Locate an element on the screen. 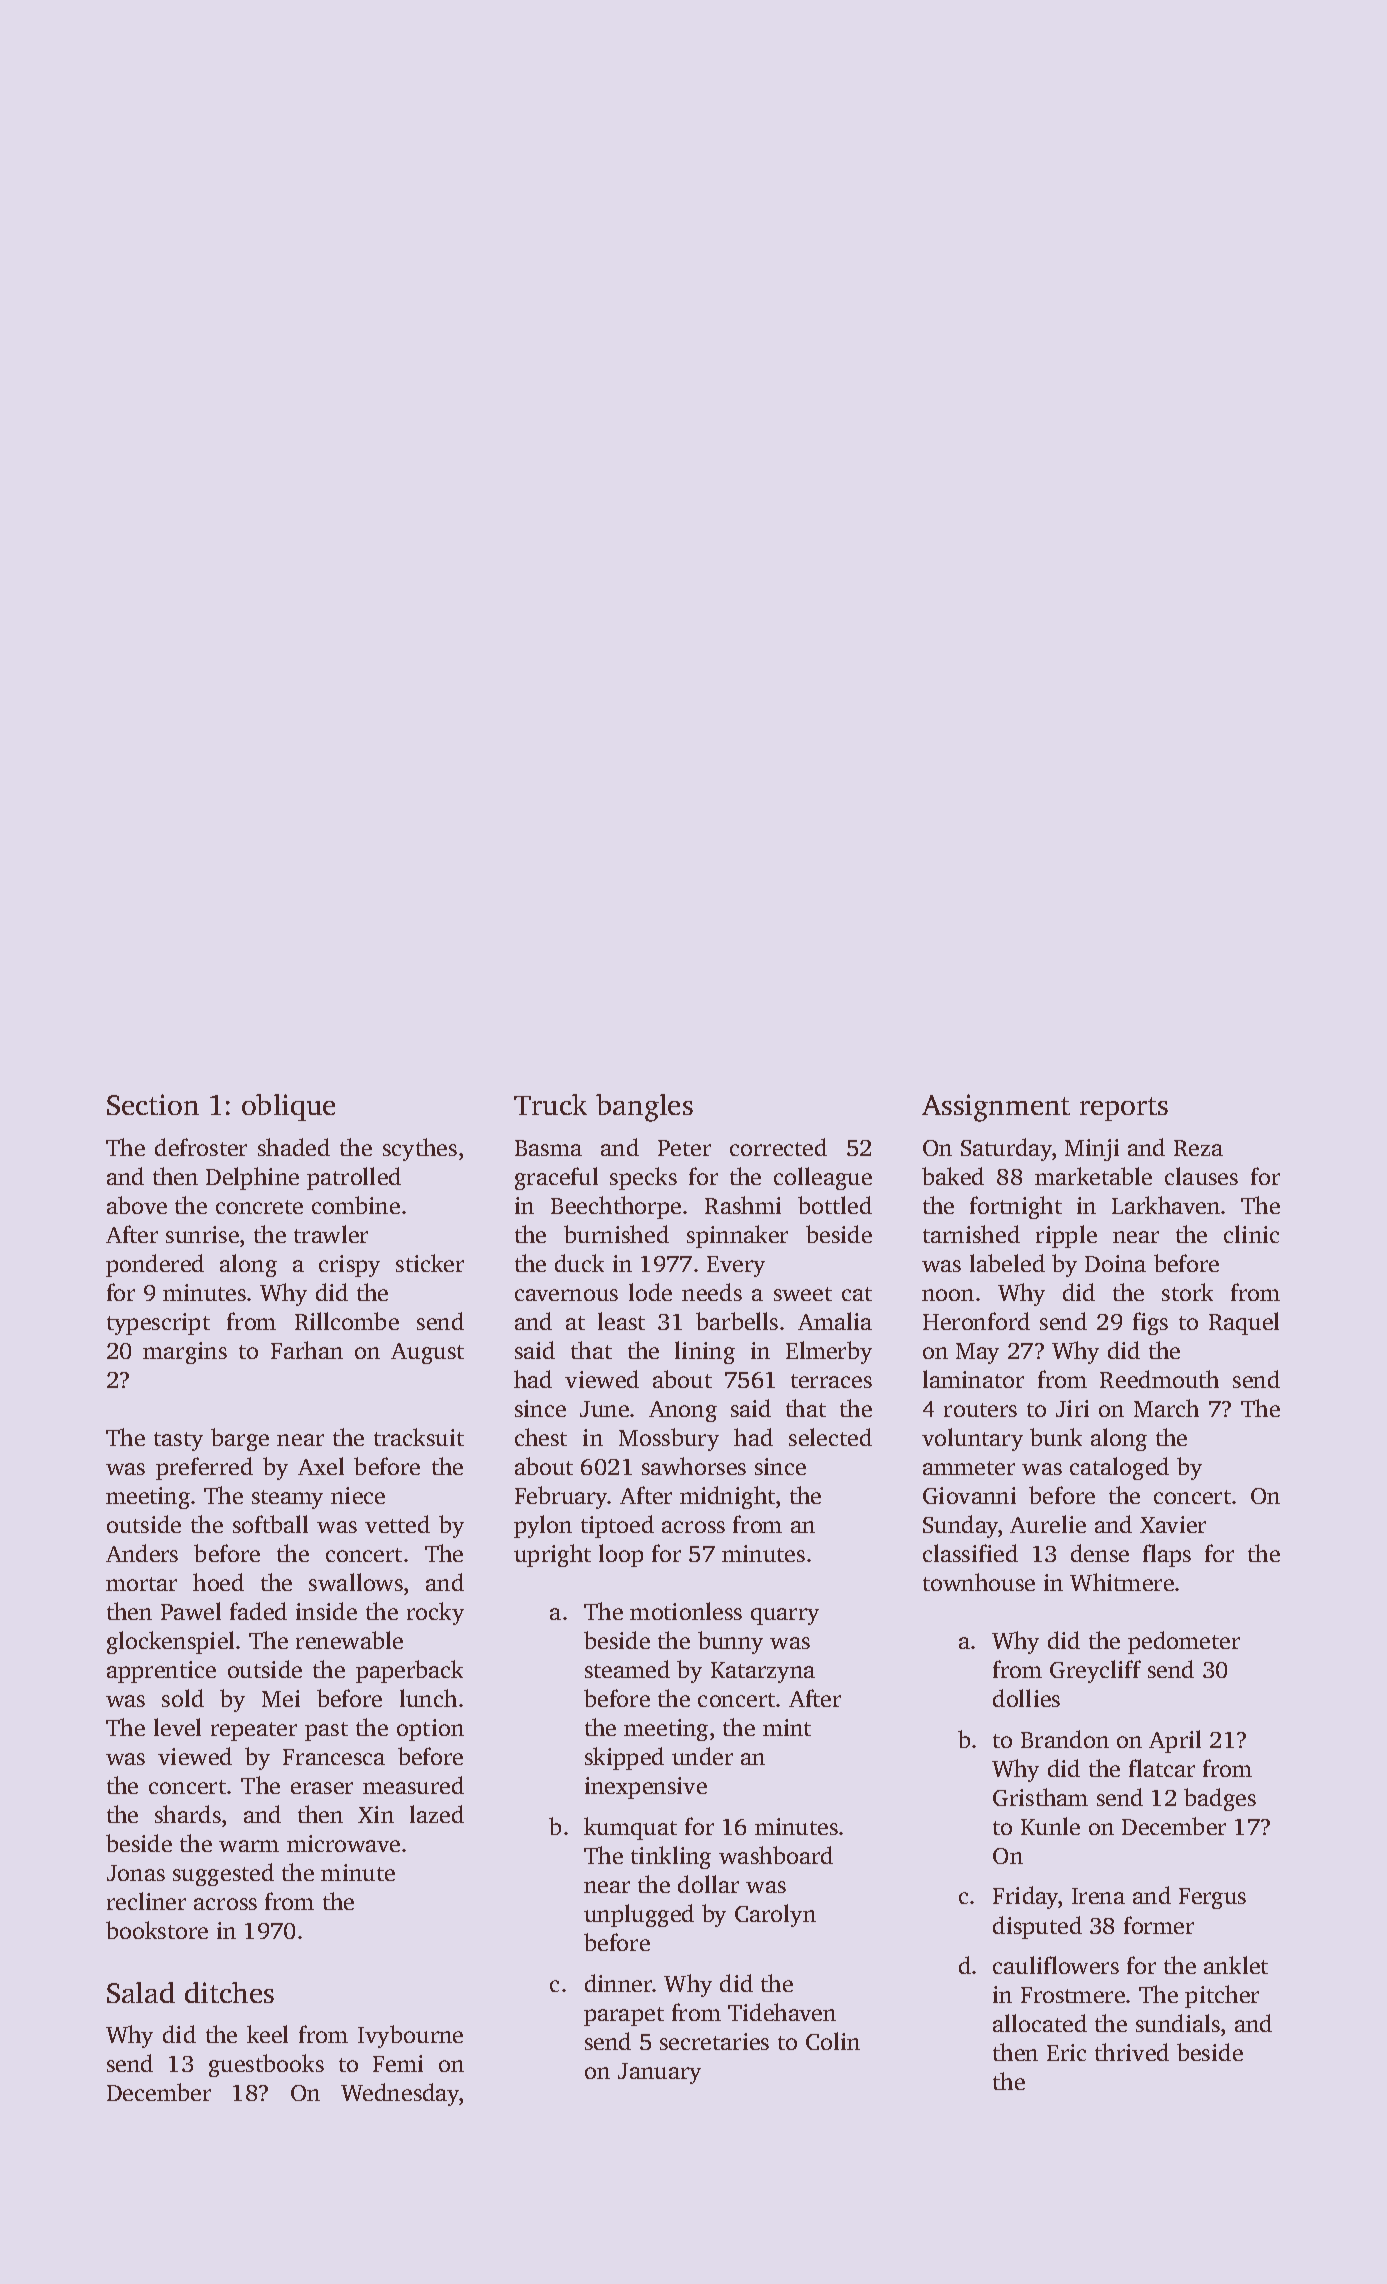 The width and height of the screenshot is (1387, 2284). Raquel is located at coordinates (1244, 1323).
